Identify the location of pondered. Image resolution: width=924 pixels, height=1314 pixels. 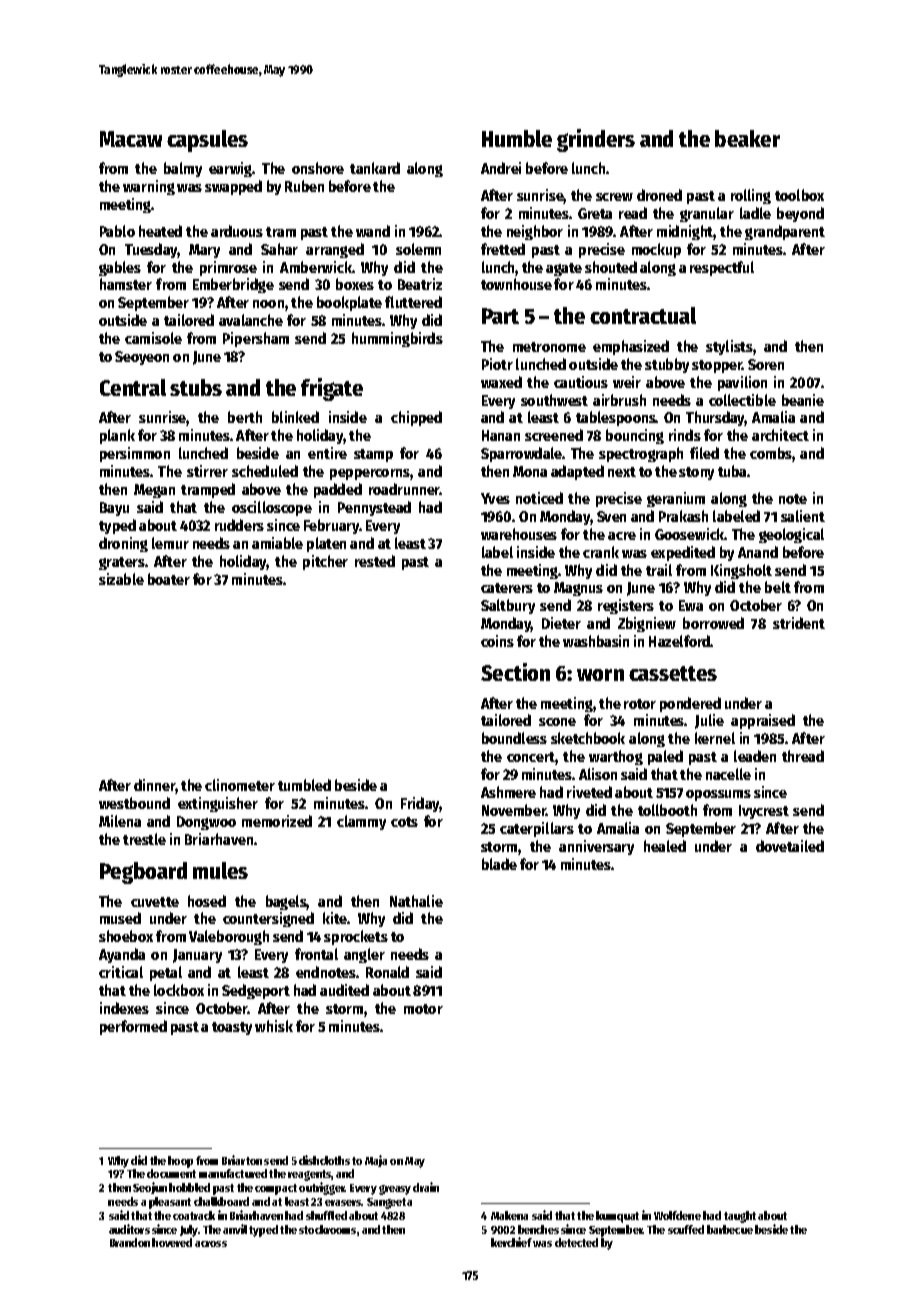
(690, 704).
